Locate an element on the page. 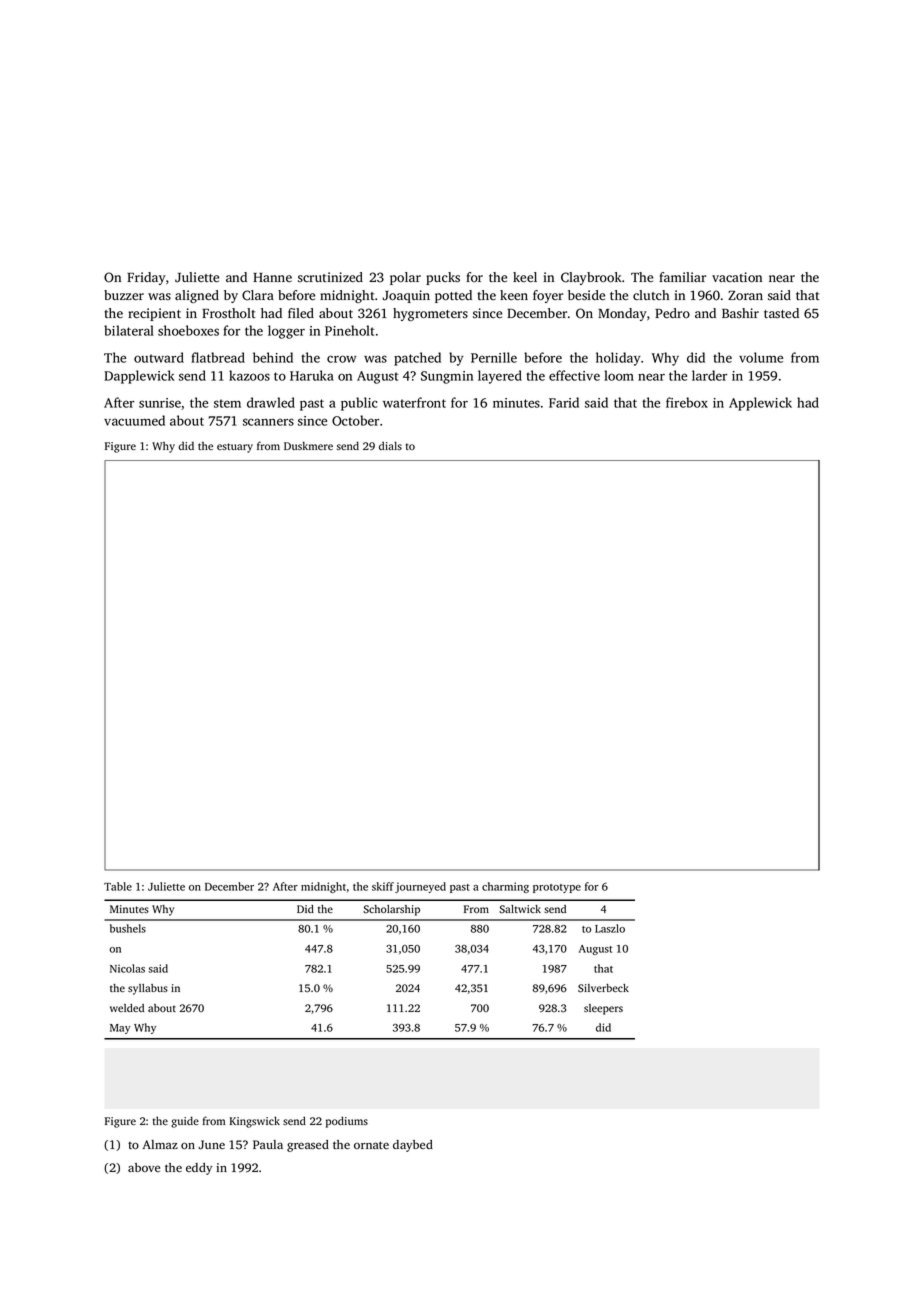  daybed is located at coordinates (413, 1146).
